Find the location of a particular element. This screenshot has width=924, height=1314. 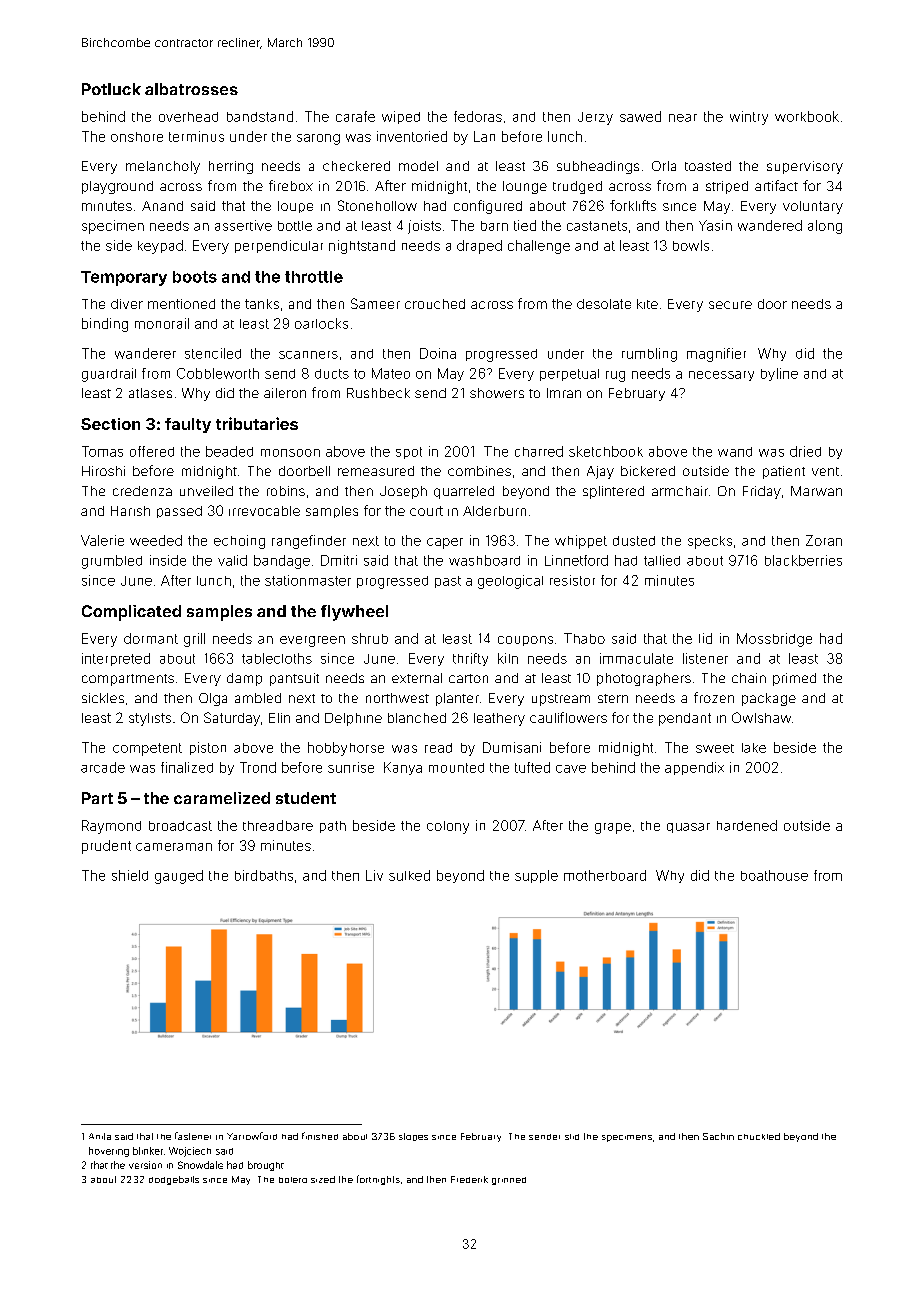

fortnights is located at coordinates (378, 1180).
